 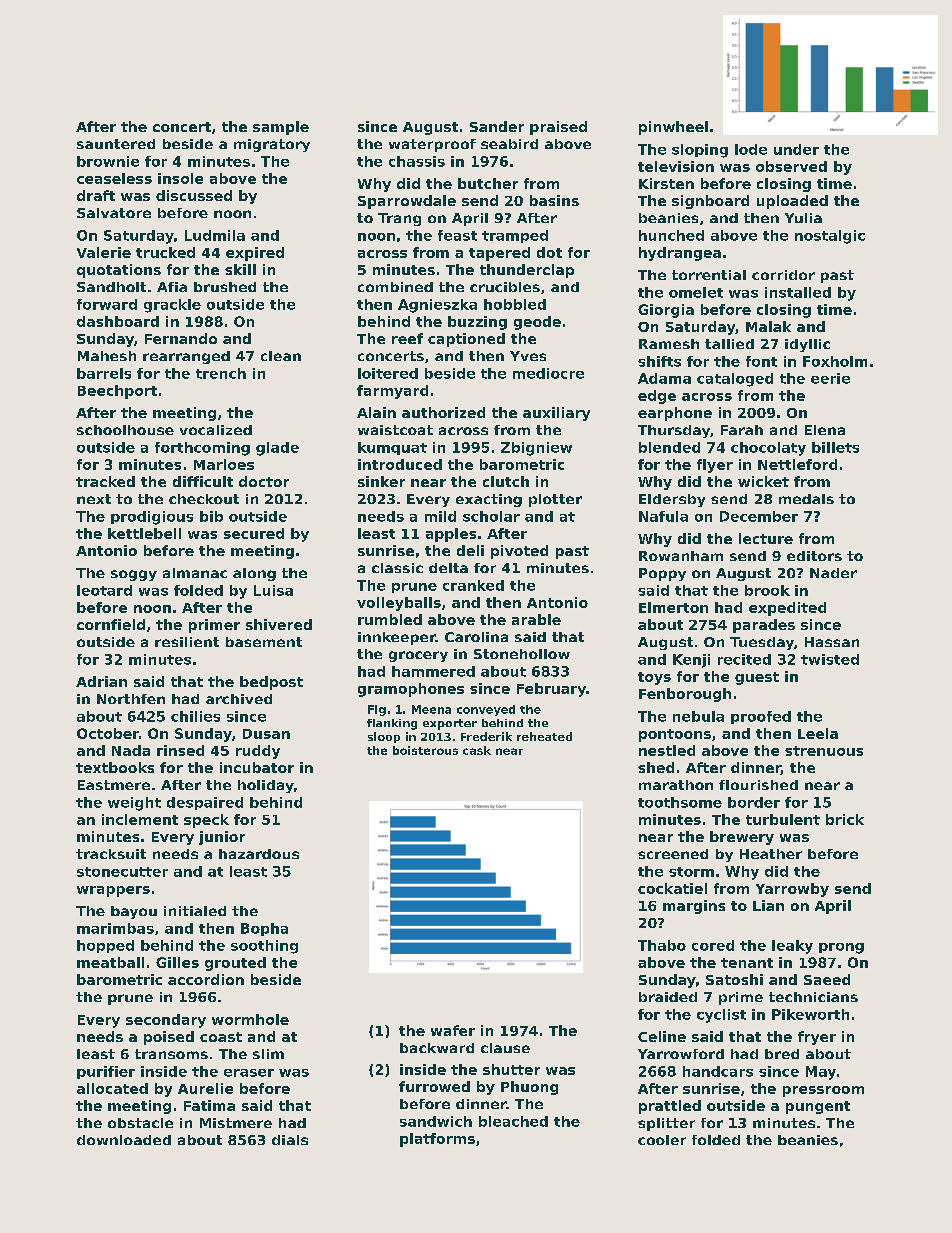 What do you see at coordinates (116, 144) in the screenshot?
I see `sauntered` at bounding box center [116, 144].
